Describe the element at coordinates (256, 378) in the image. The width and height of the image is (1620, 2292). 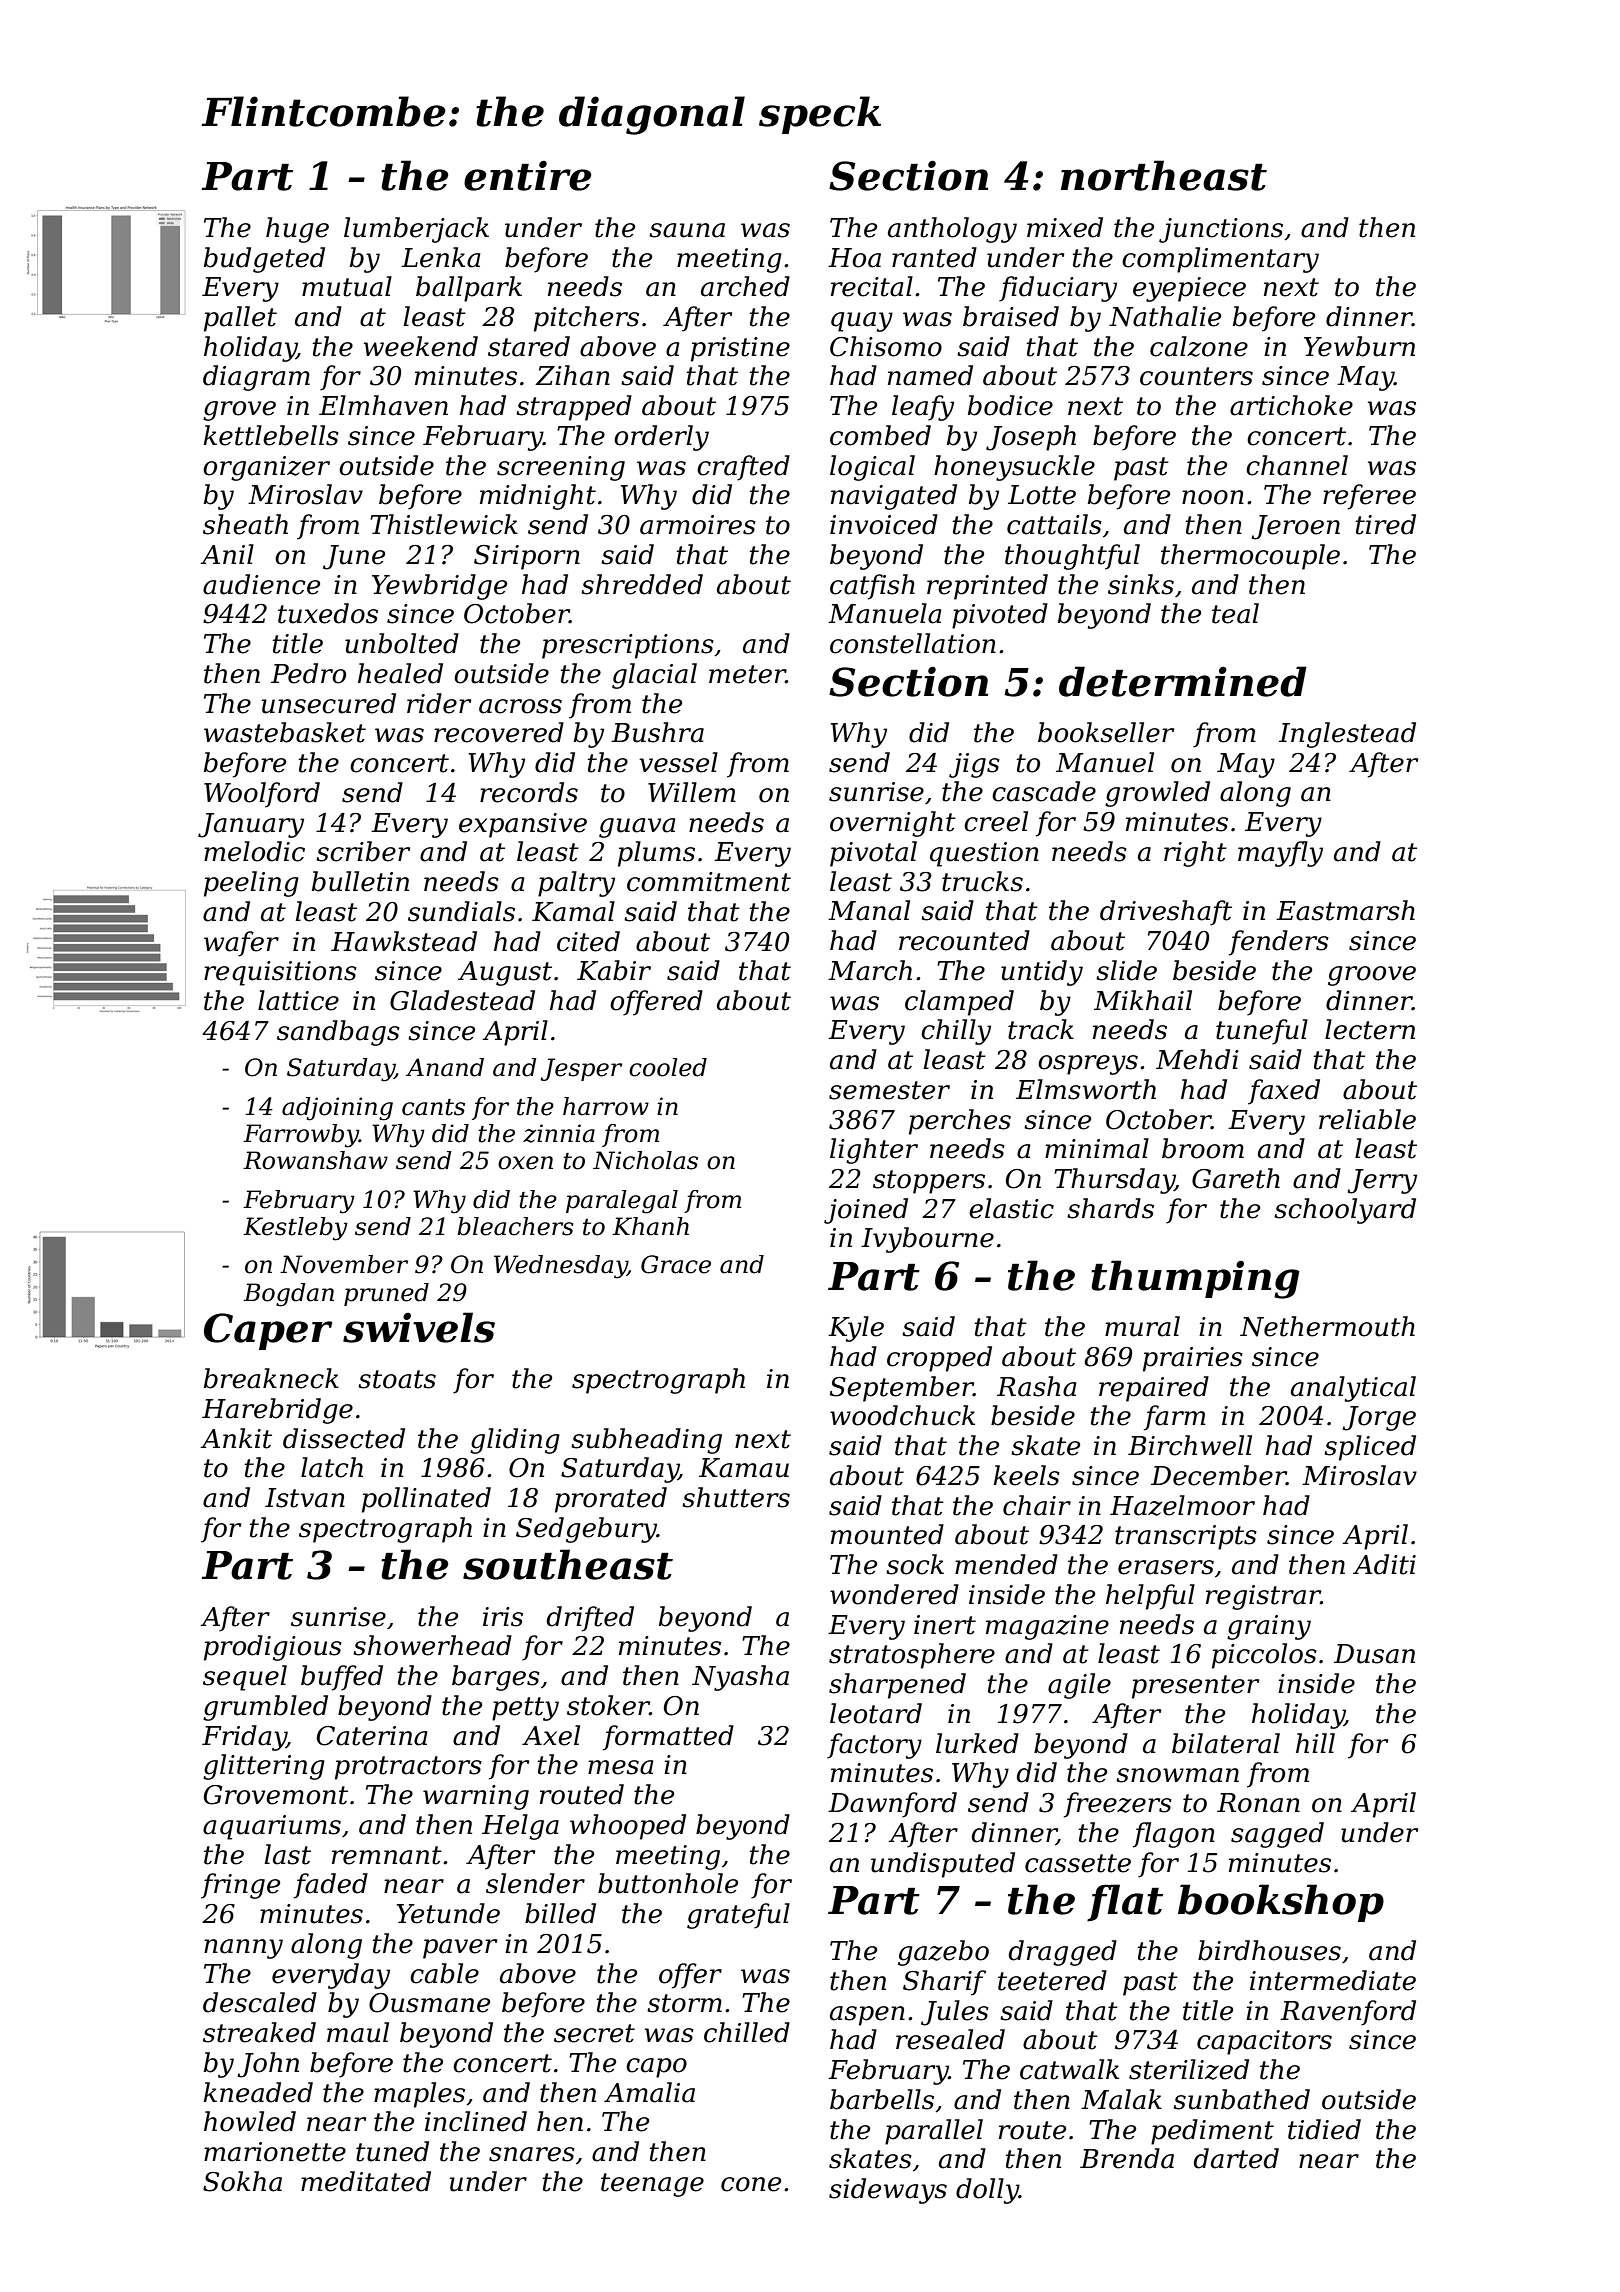
I see `diagram` at that location.
